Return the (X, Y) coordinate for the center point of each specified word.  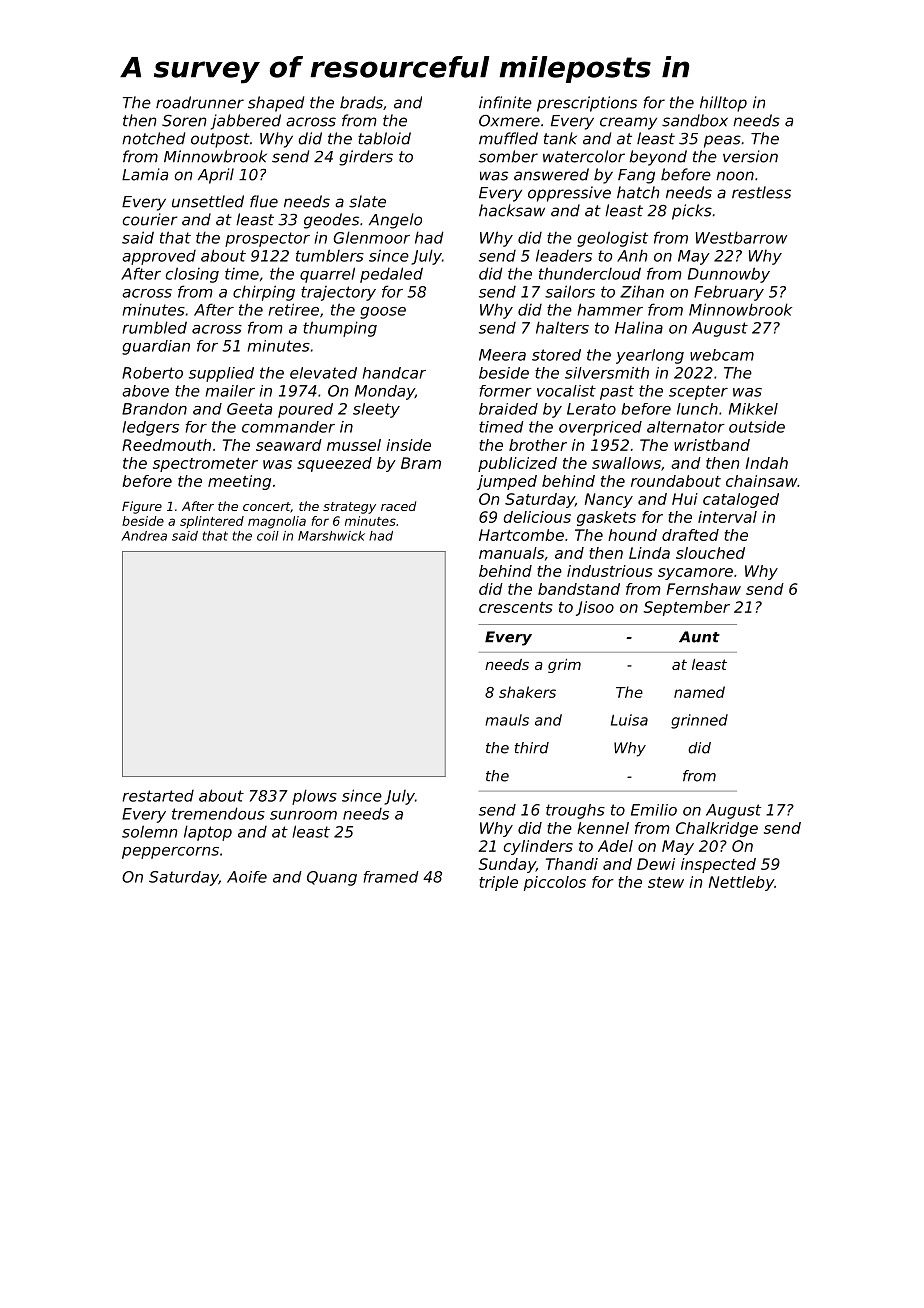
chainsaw (761, 481)
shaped (276, 104)
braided (508, 409)
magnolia (277, 522)
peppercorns (170, 853)
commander (288, 427)
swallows (626, 463)
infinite (505, 102)
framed (391, 877)
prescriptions (587, 104)
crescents (516, 607)
